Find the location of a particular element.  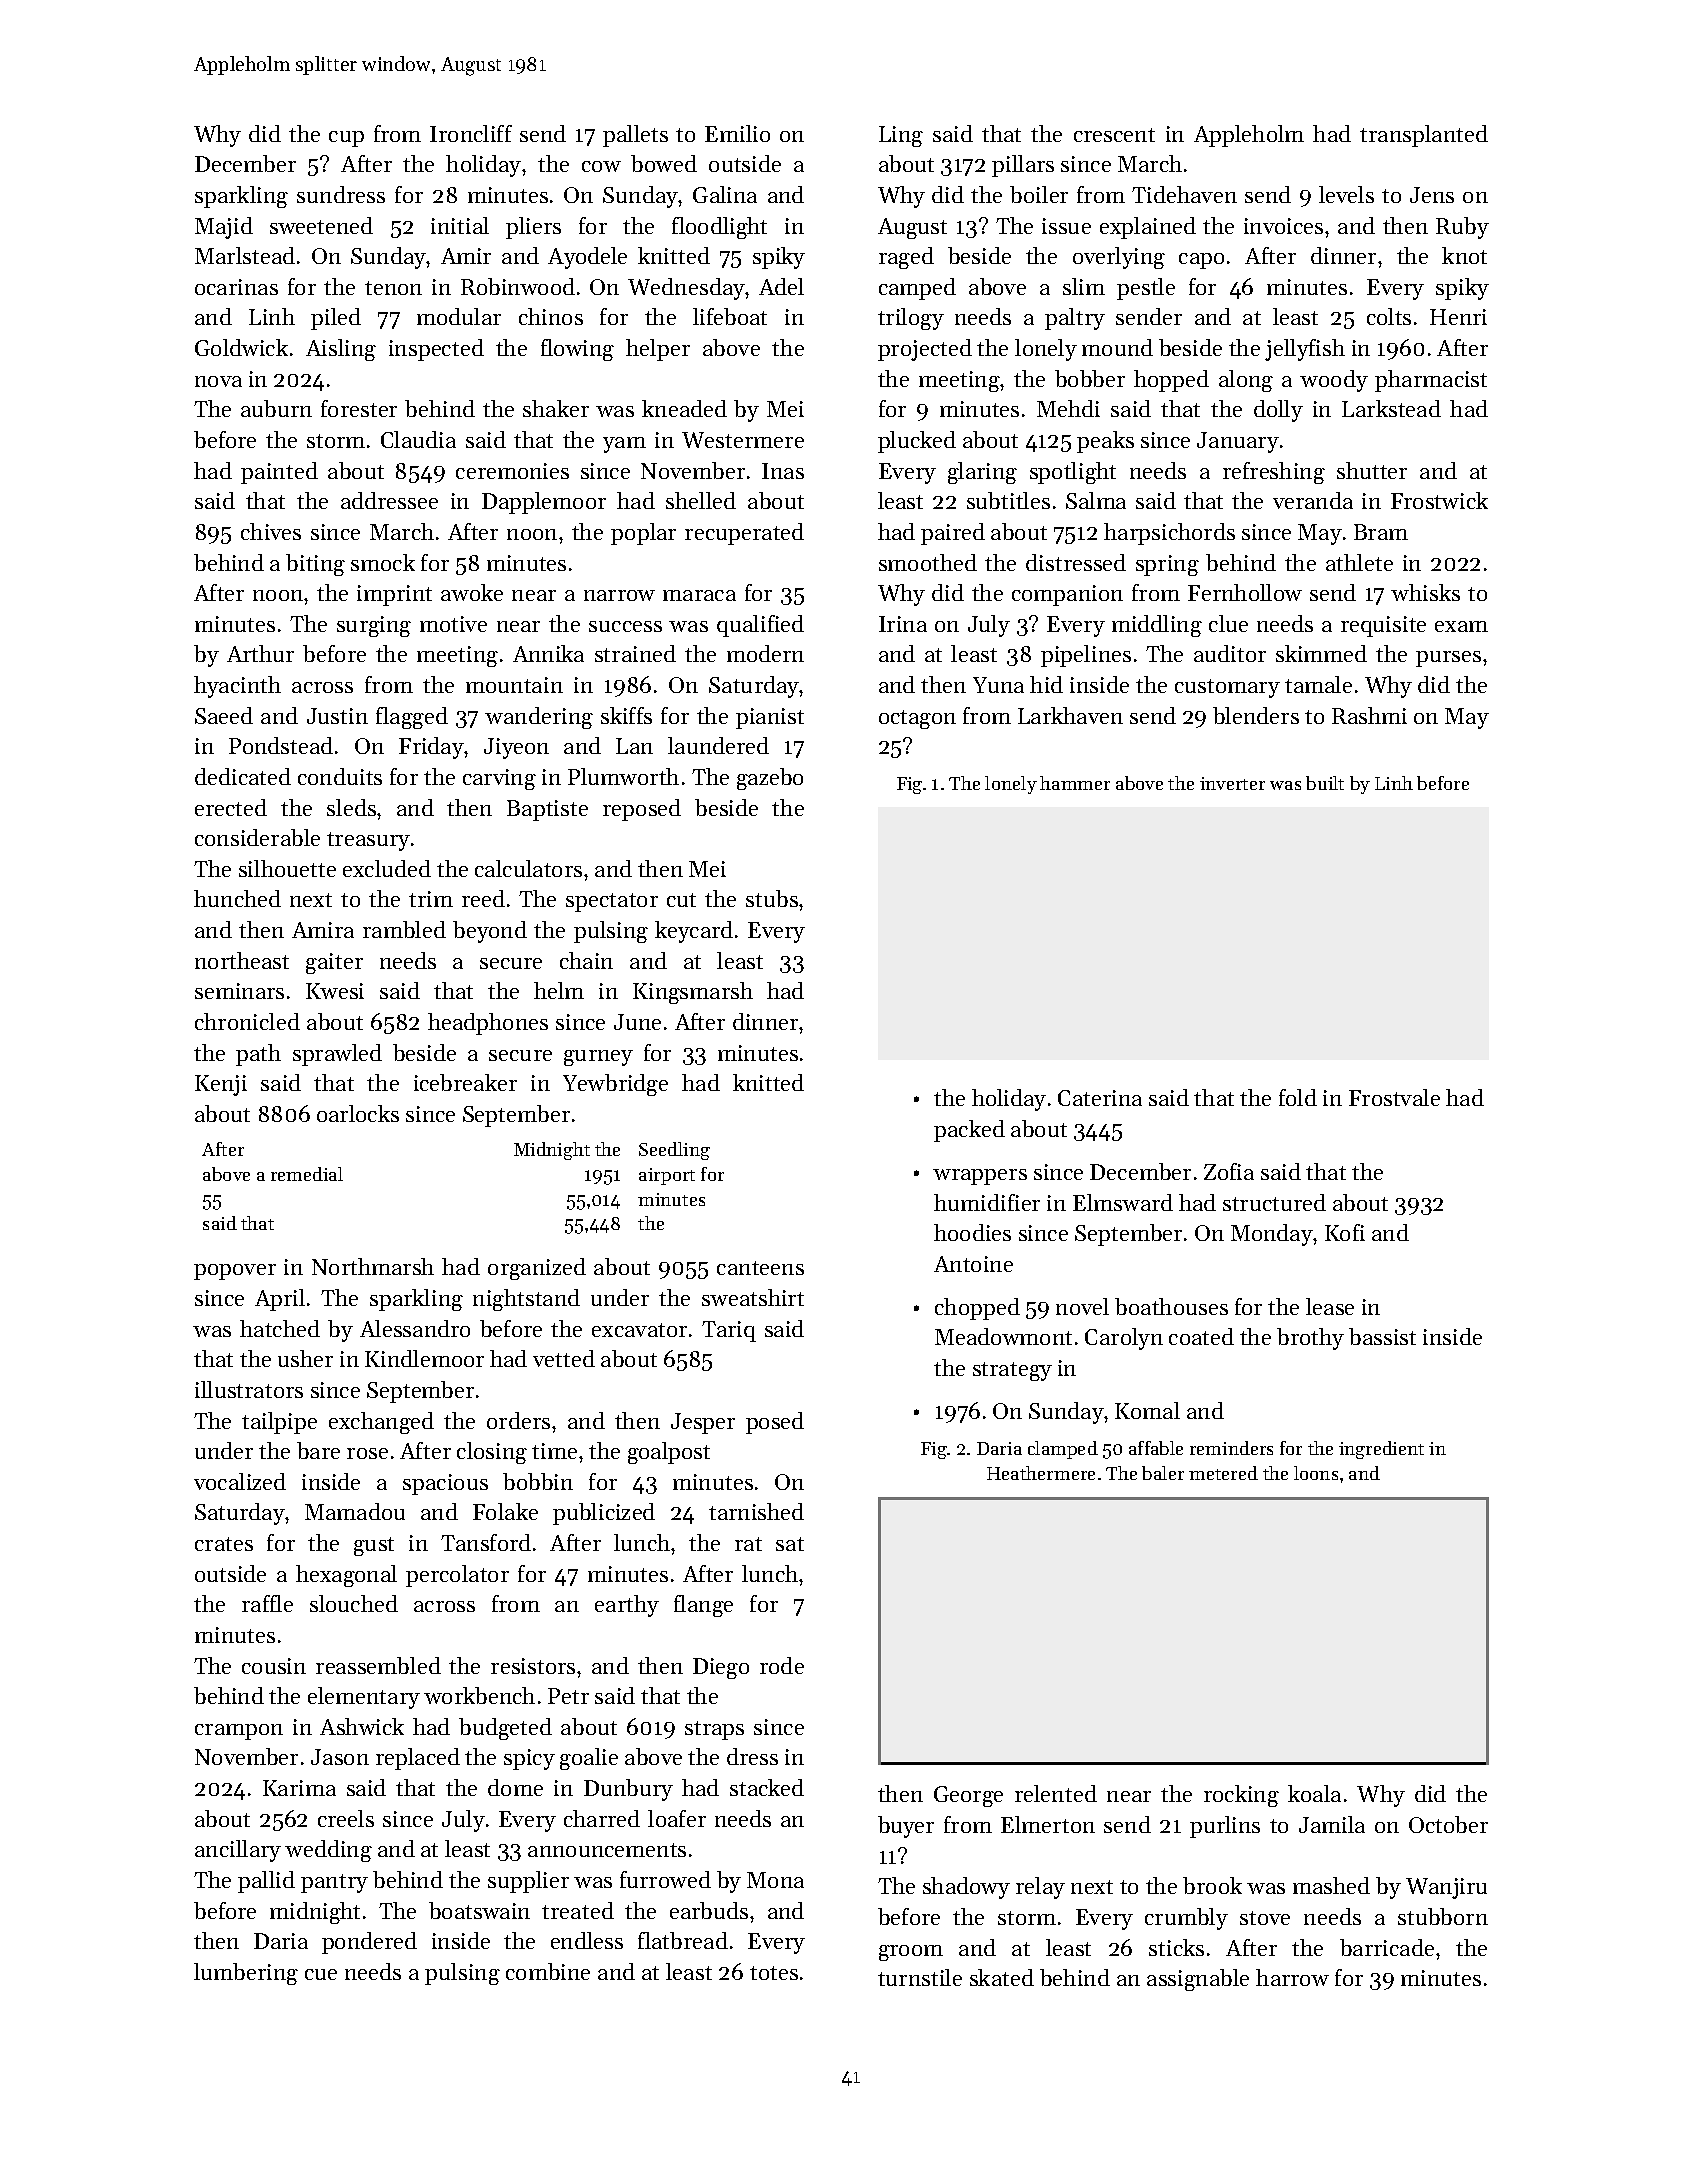

skiffs is located at coordinates (626, 715).
